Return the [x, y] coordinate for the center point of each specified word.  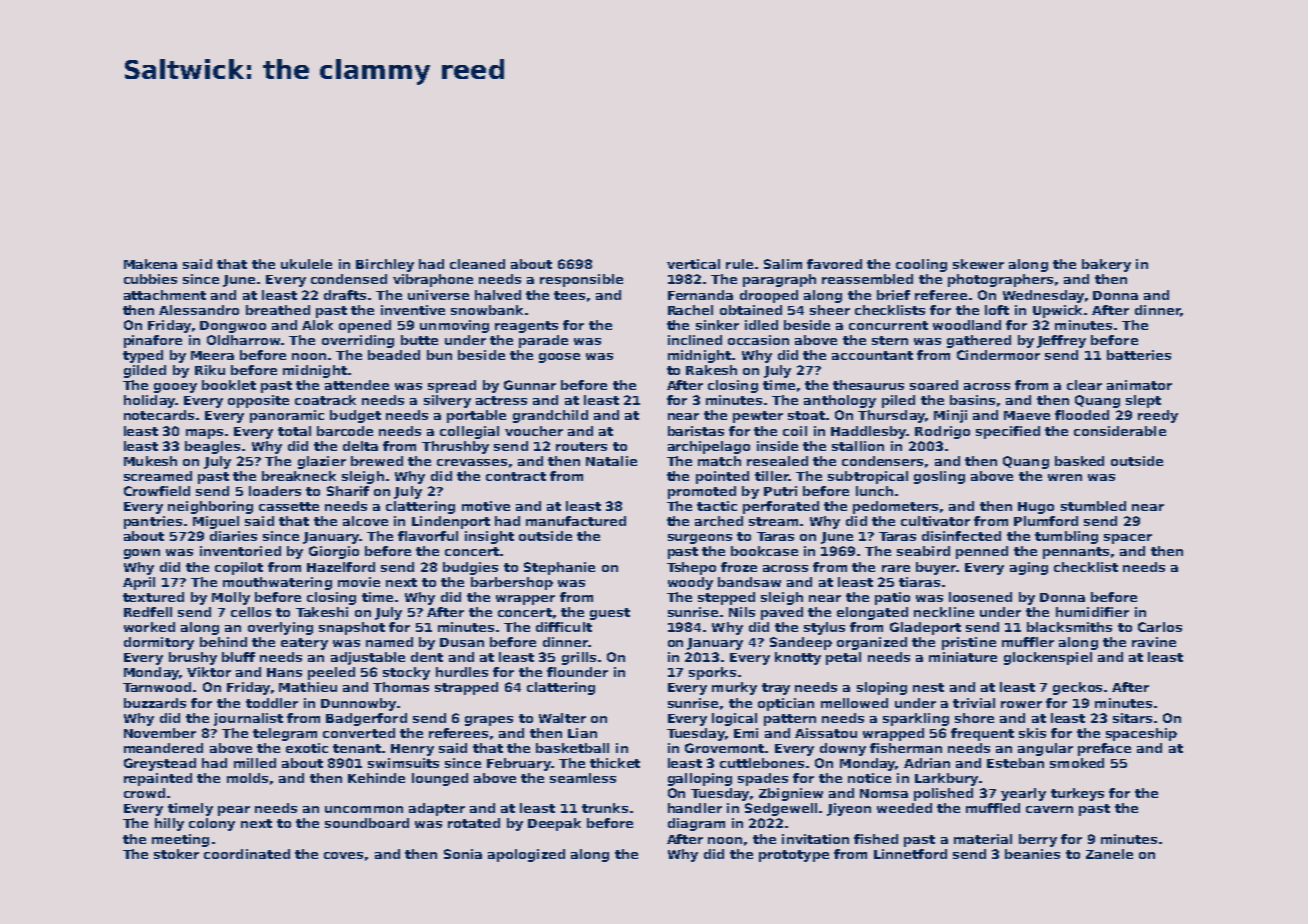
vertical [693, 264]
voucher [534, 431]
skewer [978, 264]
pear [234, 811]
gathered [979, 341]
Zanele [1109, 854]
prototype [794, 856]
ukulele [306, 264]
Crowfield [157, 491]
